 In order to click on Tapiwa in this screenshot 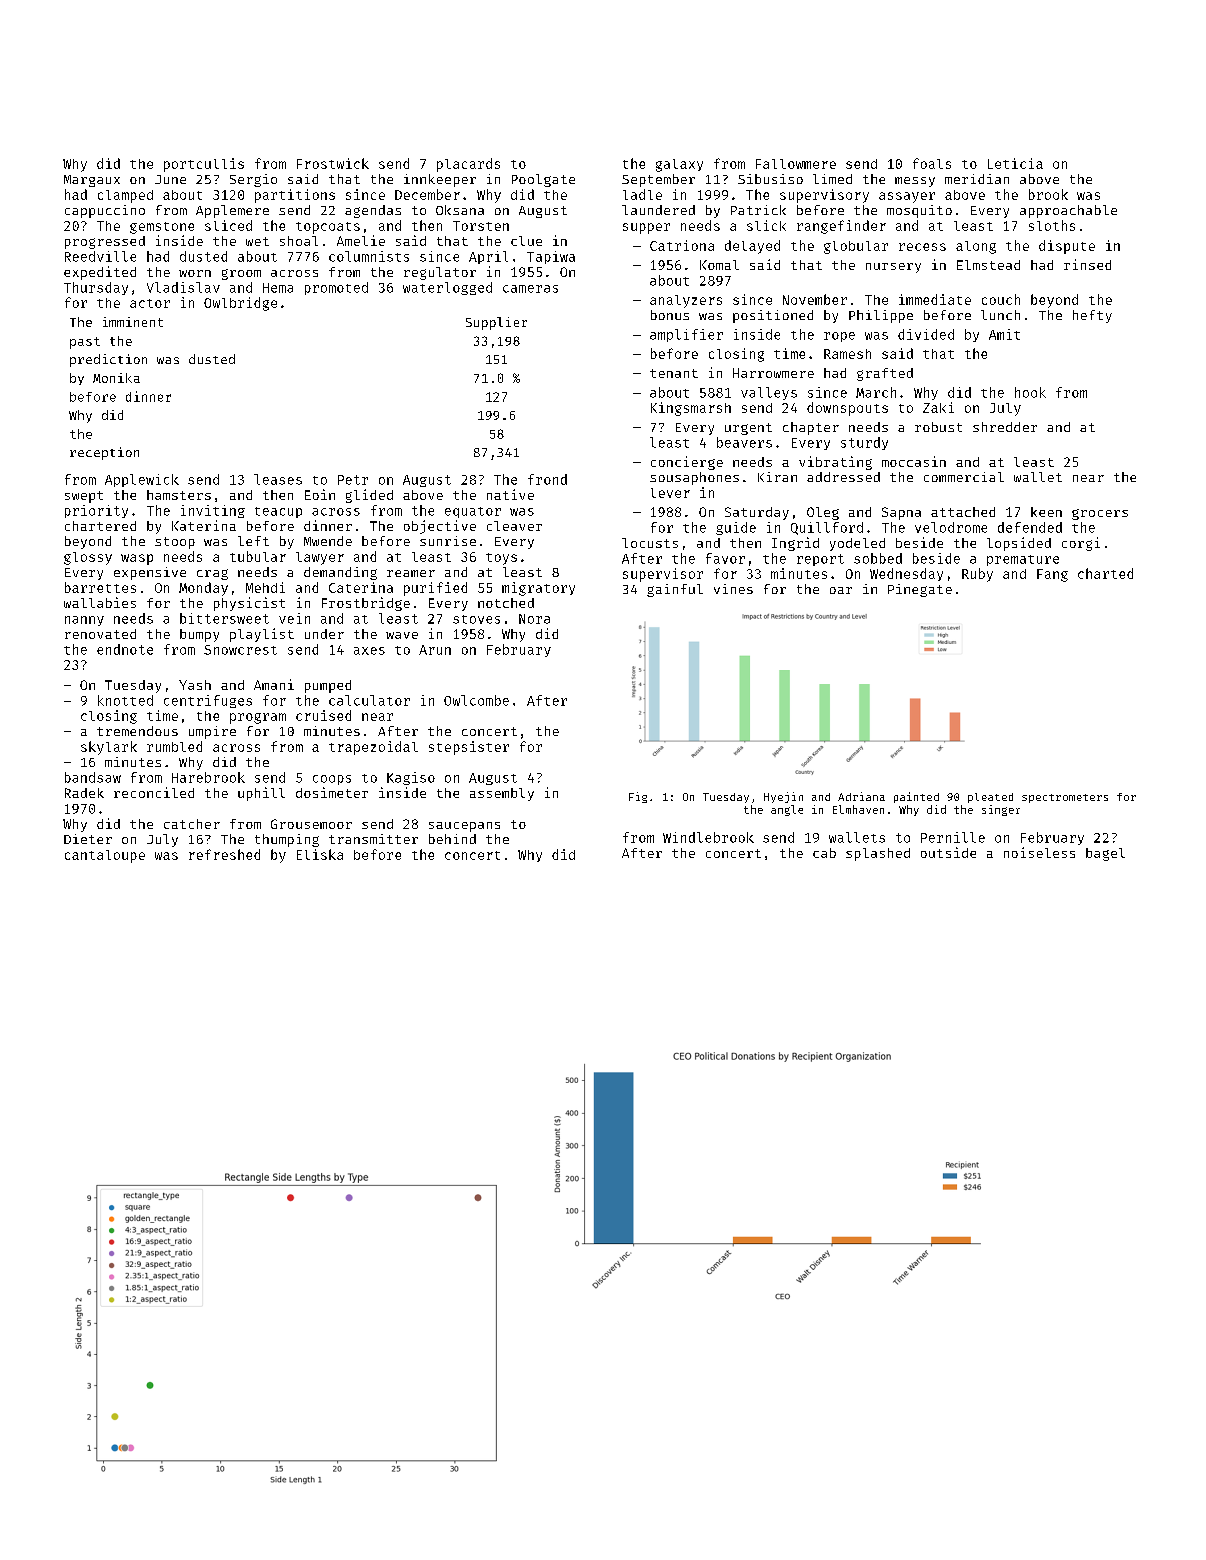, I will do `click(551, 257)`.
